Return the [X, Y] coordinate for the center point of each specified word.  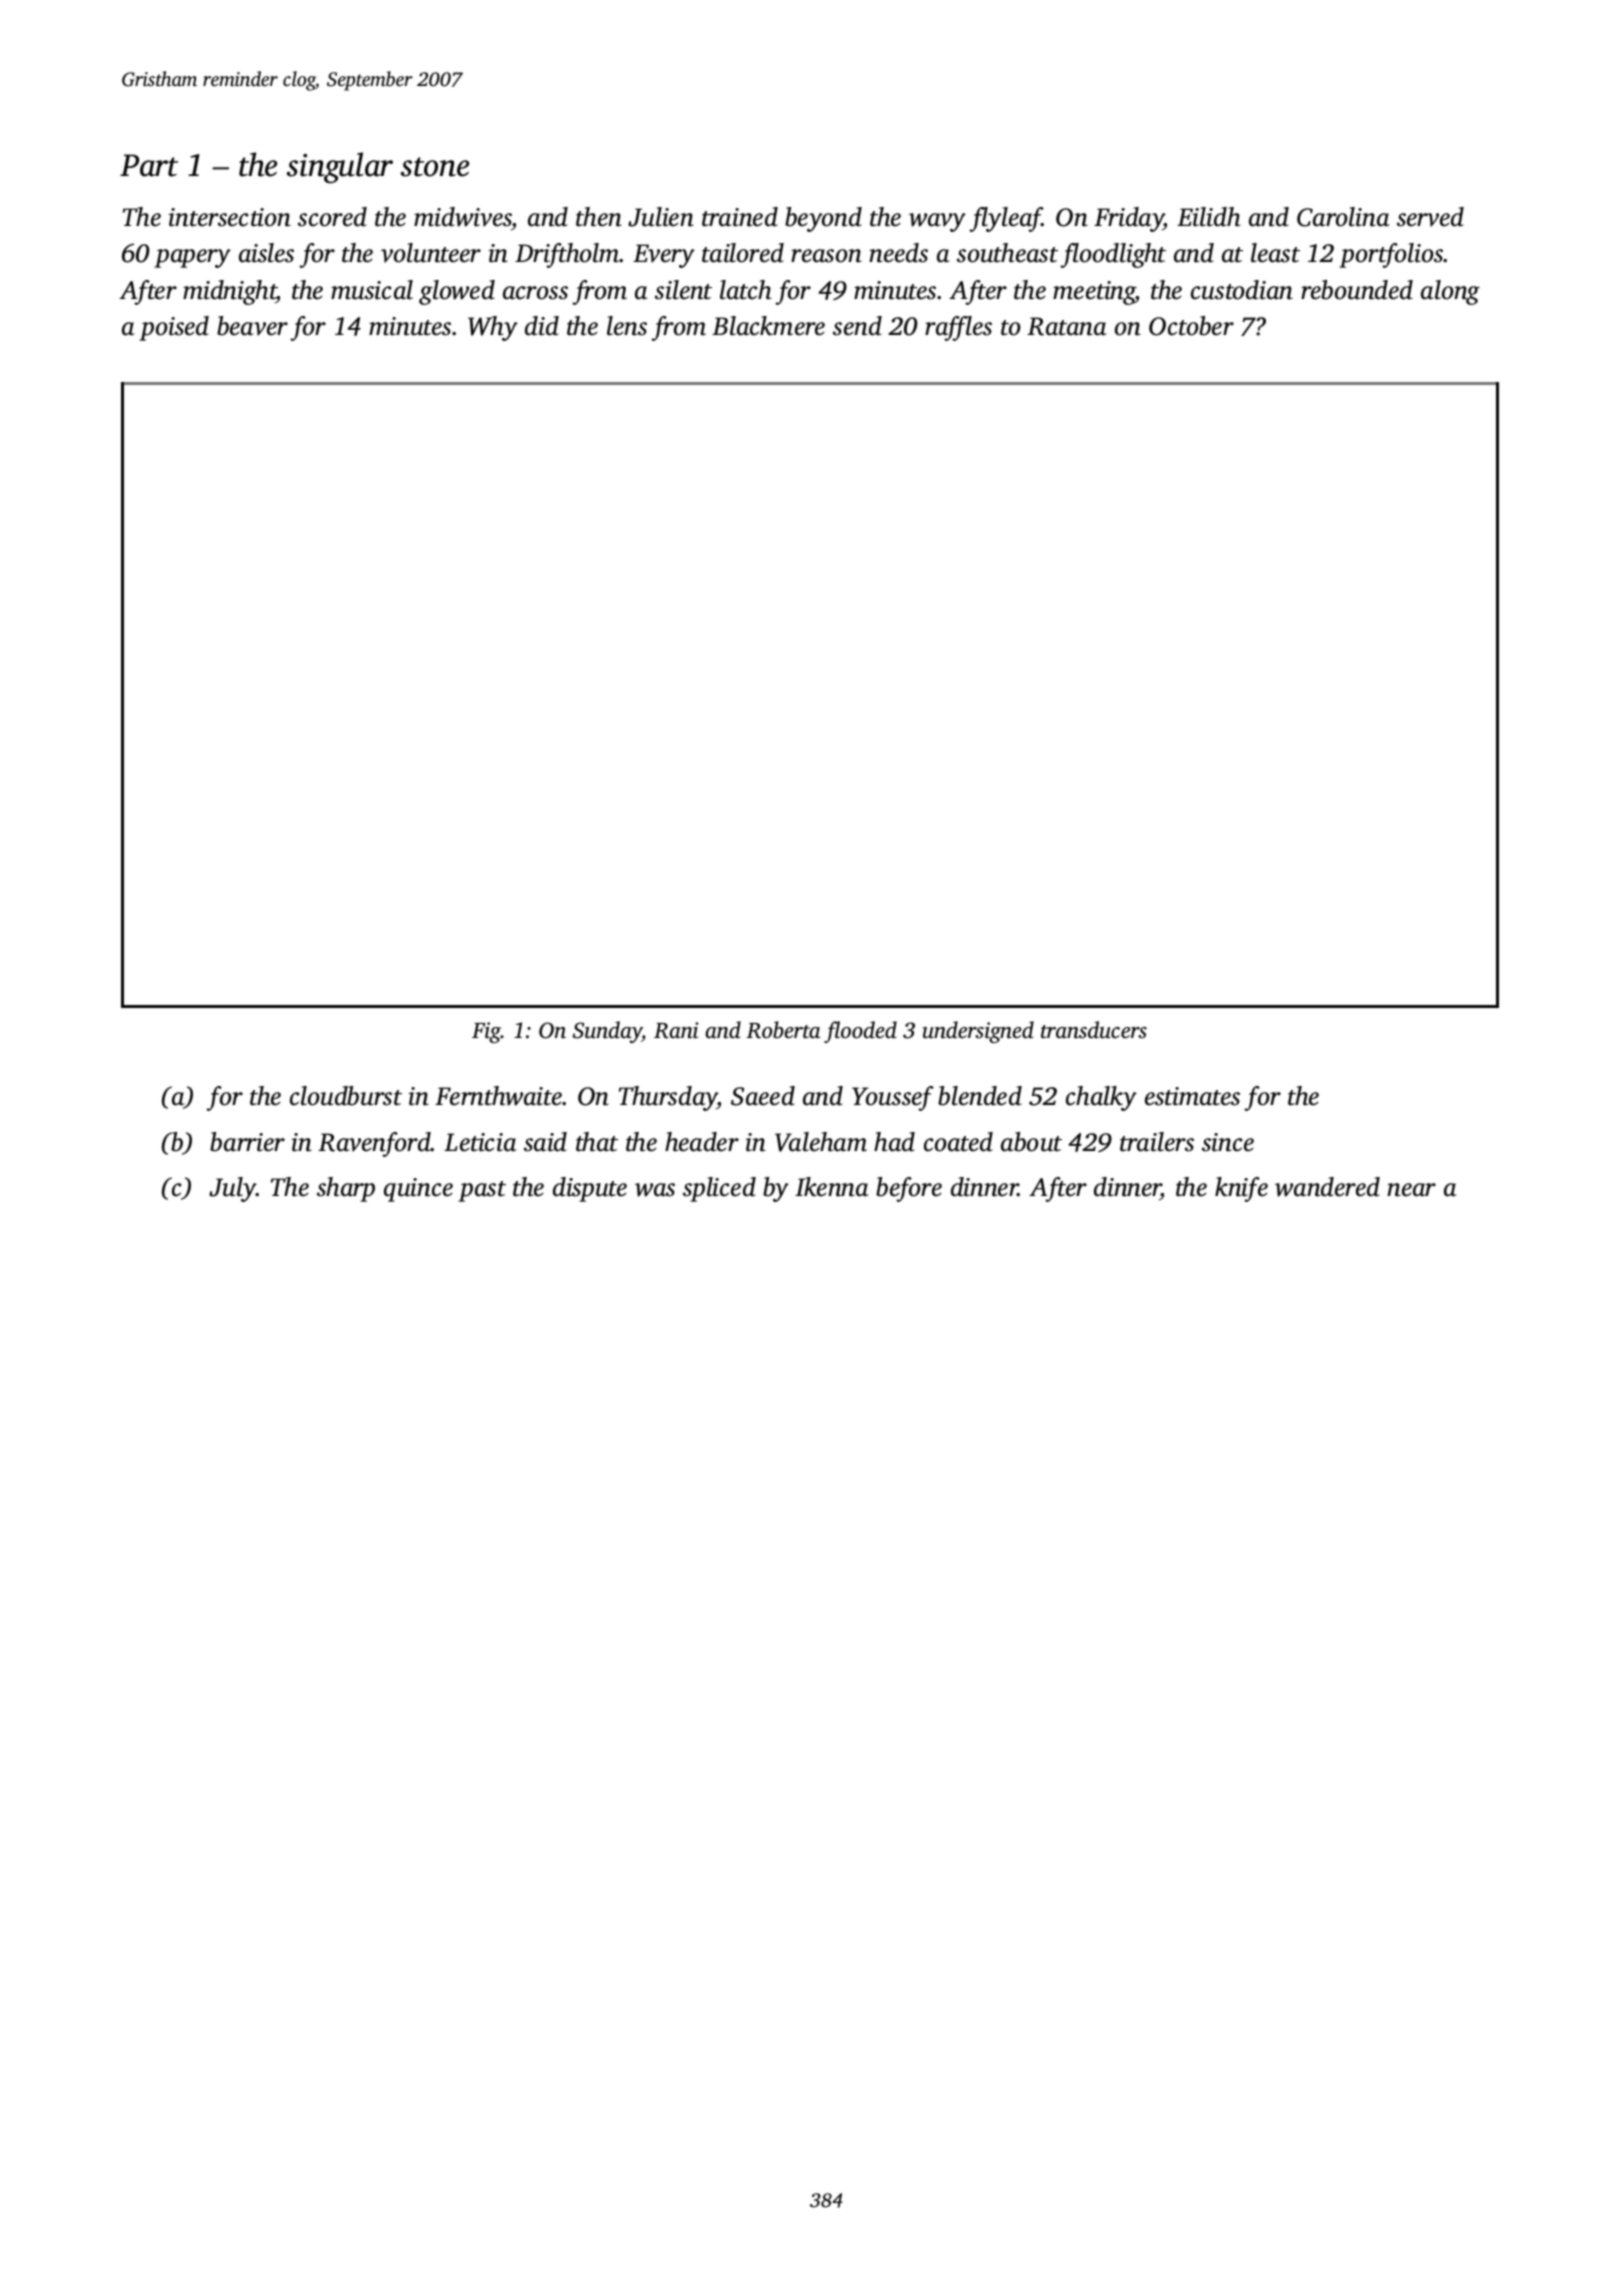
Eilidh [1208, 217]
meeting [1094, 293]
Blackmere [768, 326]
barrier [247, 1142]
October [1191, 326]
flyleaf [1006, 219]
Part [149, 165]
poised [174, 328]
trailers [1157, 1142]
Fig [486, 1032]
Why [493, 328]
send [857, 326]
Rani [676, 1030]
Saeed [763, 1096]
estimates [1192, 1096]
